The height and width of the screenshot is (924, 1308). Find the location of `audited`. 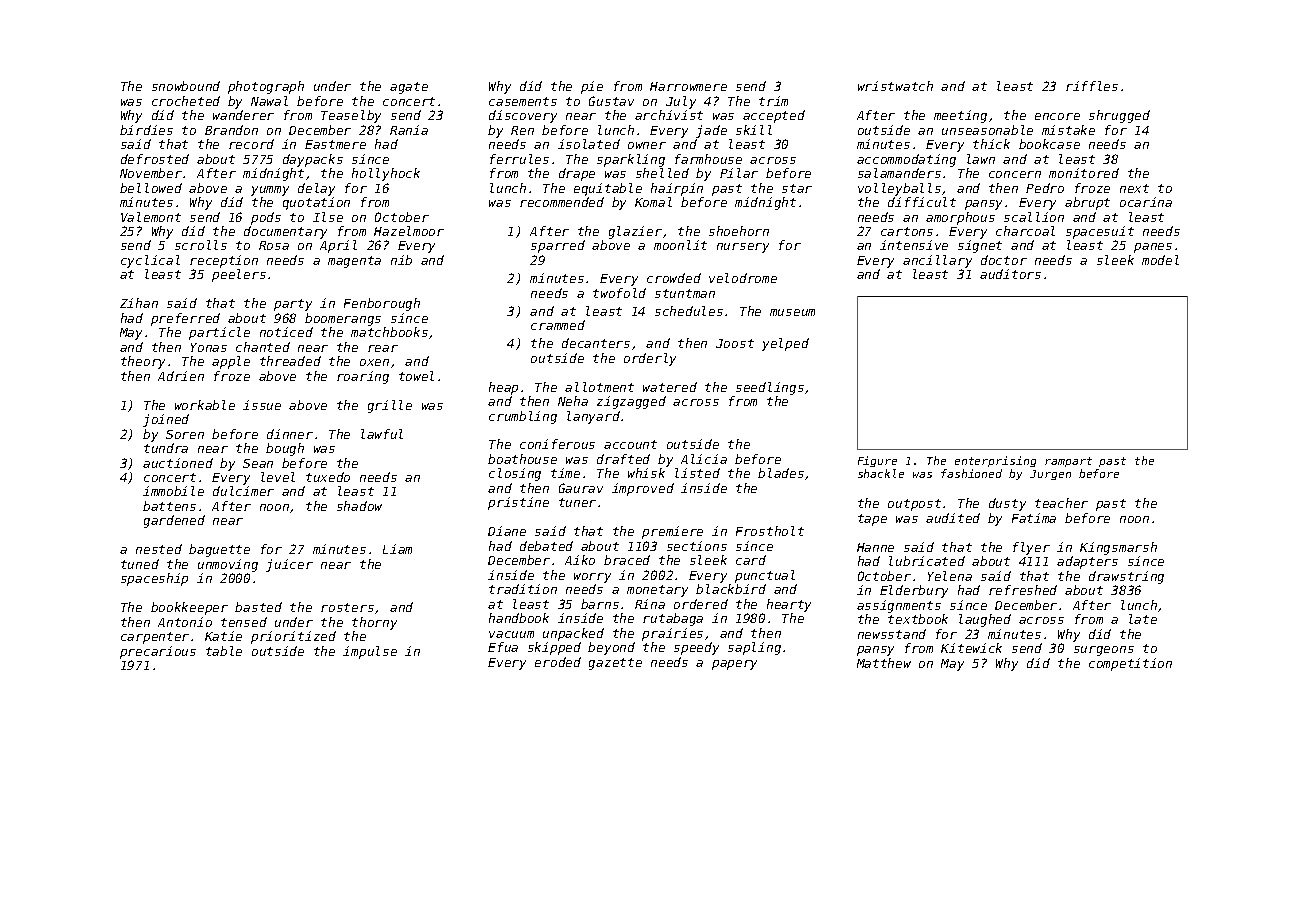

audited is located at coordinates (953, 518).
